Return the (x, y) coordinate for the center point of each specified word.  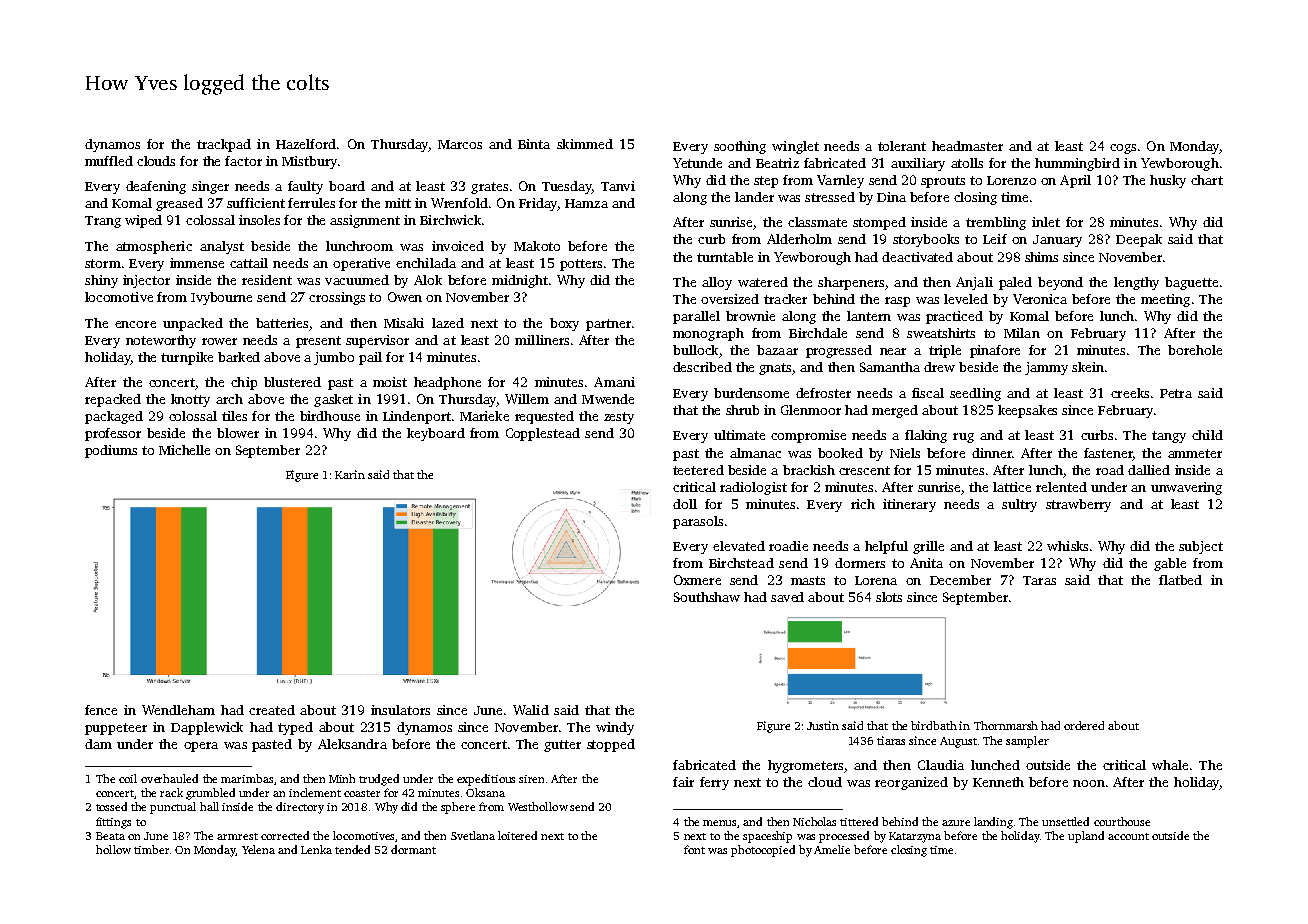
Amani (614, 382)
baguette (1191, 283)
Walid (531, 710)
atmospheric (154, 247)
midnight (520, 281)
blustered (292, 382)
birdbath (934, 725)
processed (844, 837)
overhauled (169, 778)
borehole (1195, 350)
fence (101, 710)
